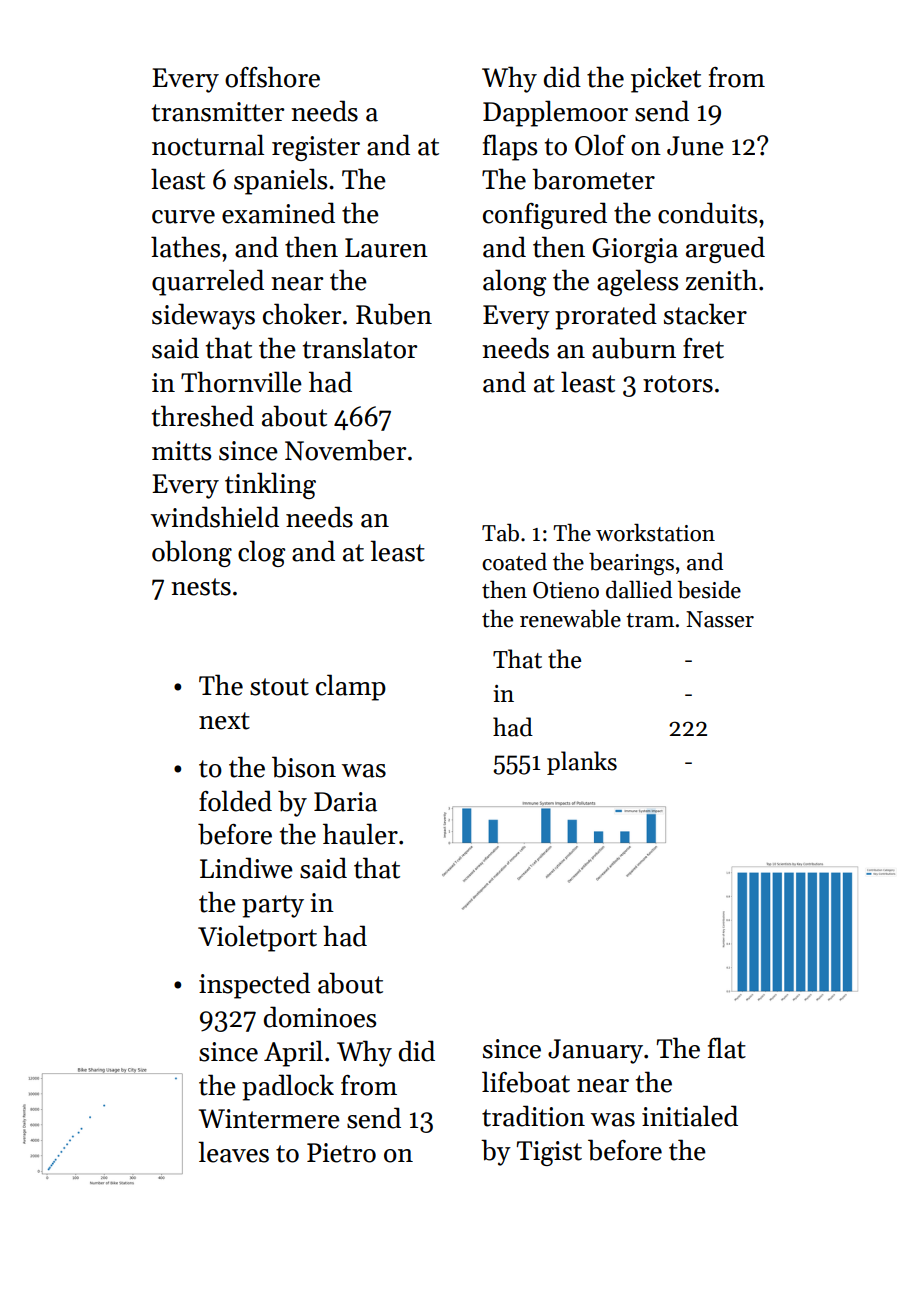  Describe the element at coordinates (705, 314) in the screenshot. I see `stacker` at that location.
